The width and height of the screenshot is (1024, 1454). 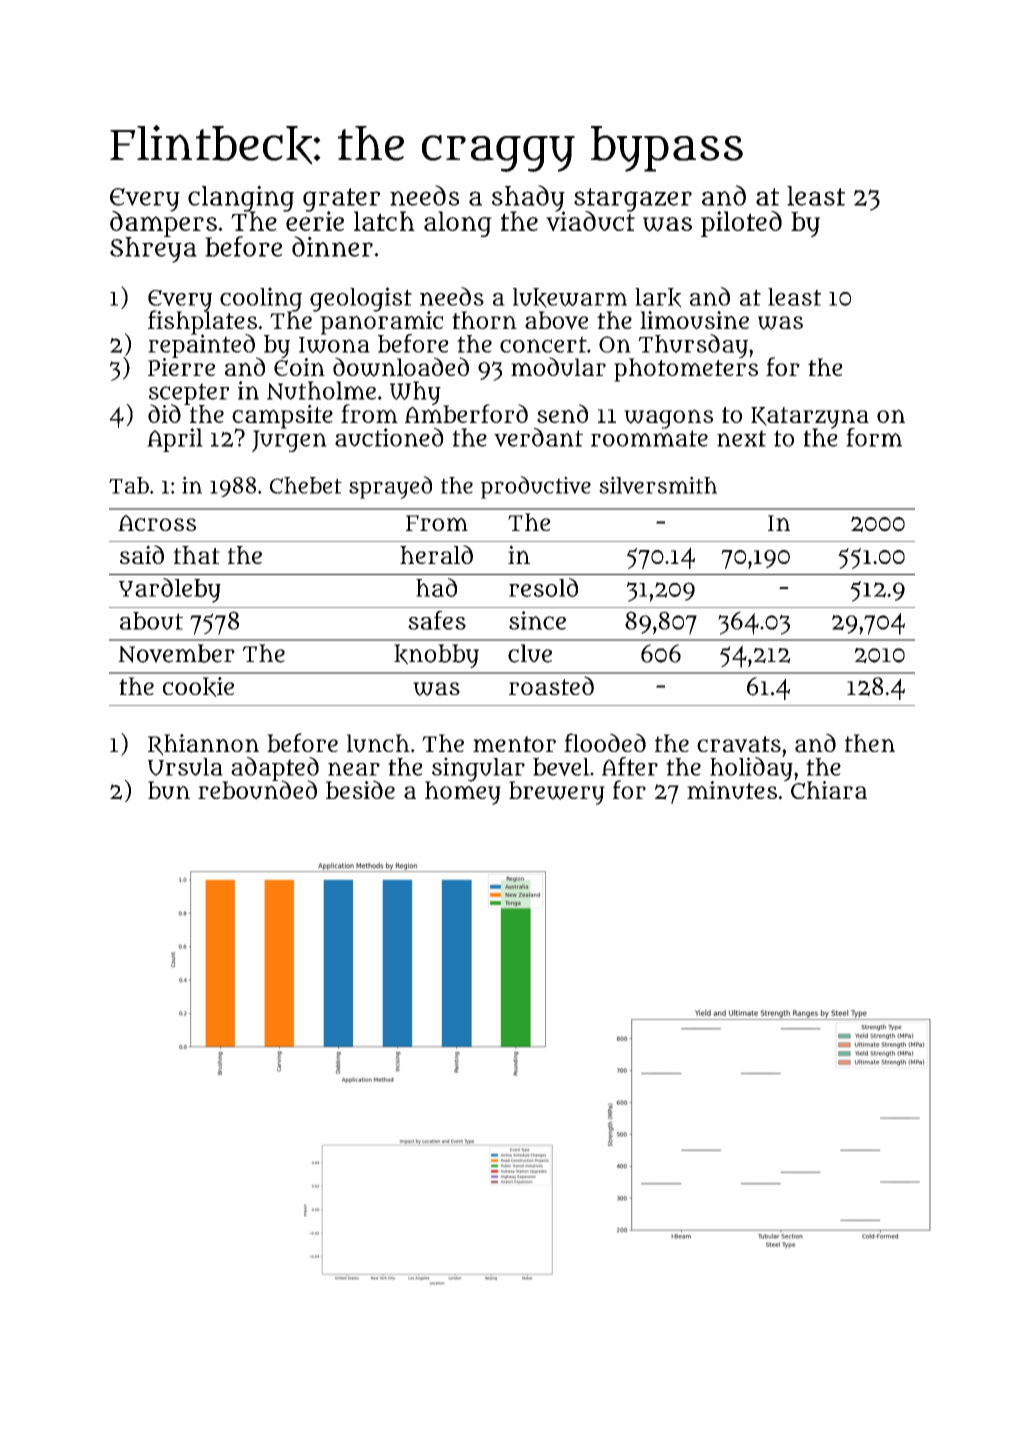 What do you see at coordinates (694, 320) in the screenshot?
I see `limousine` at bounding box center [694, 320].
